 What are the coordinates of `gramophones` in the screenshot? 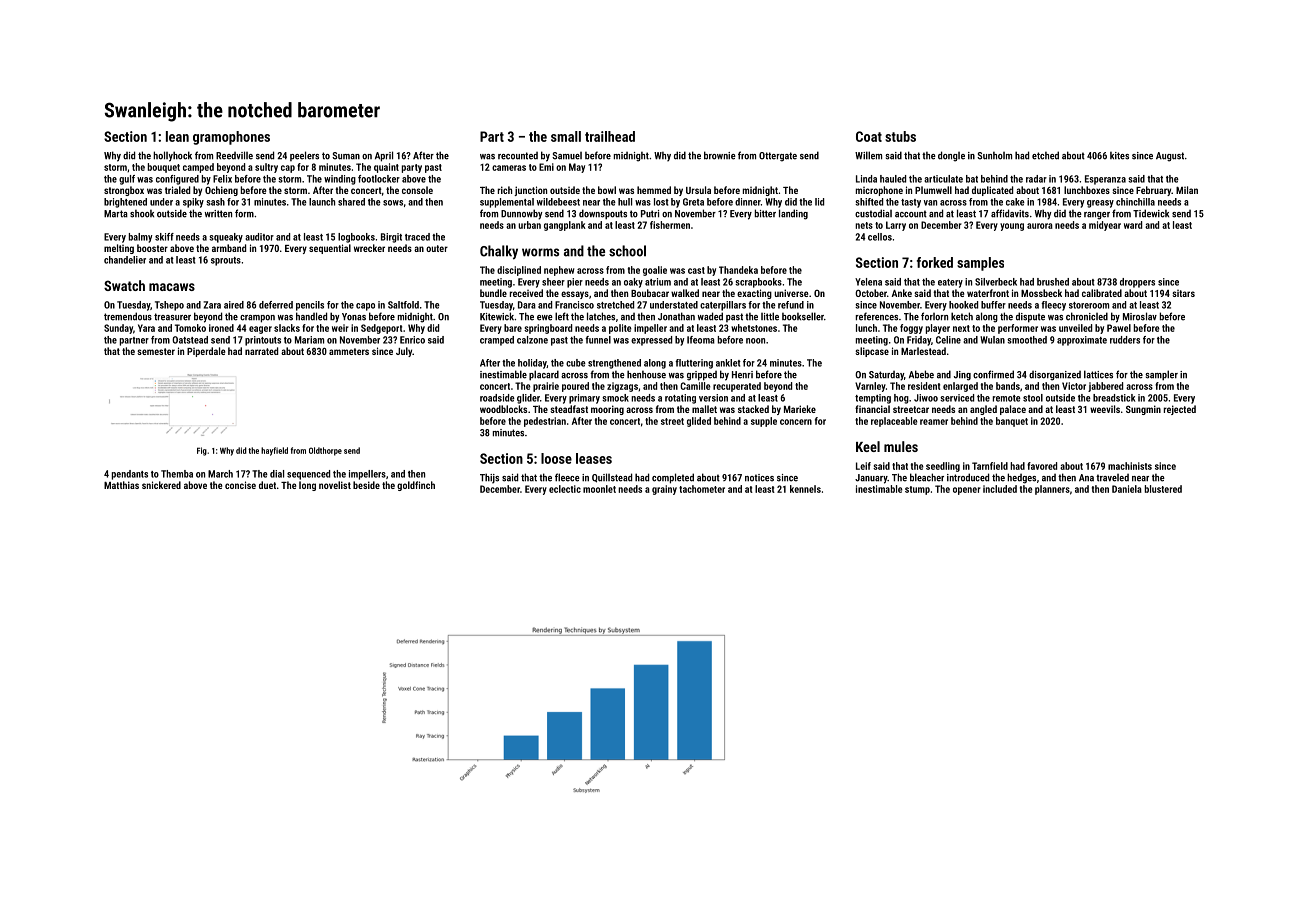 It's located at (231, 138).
